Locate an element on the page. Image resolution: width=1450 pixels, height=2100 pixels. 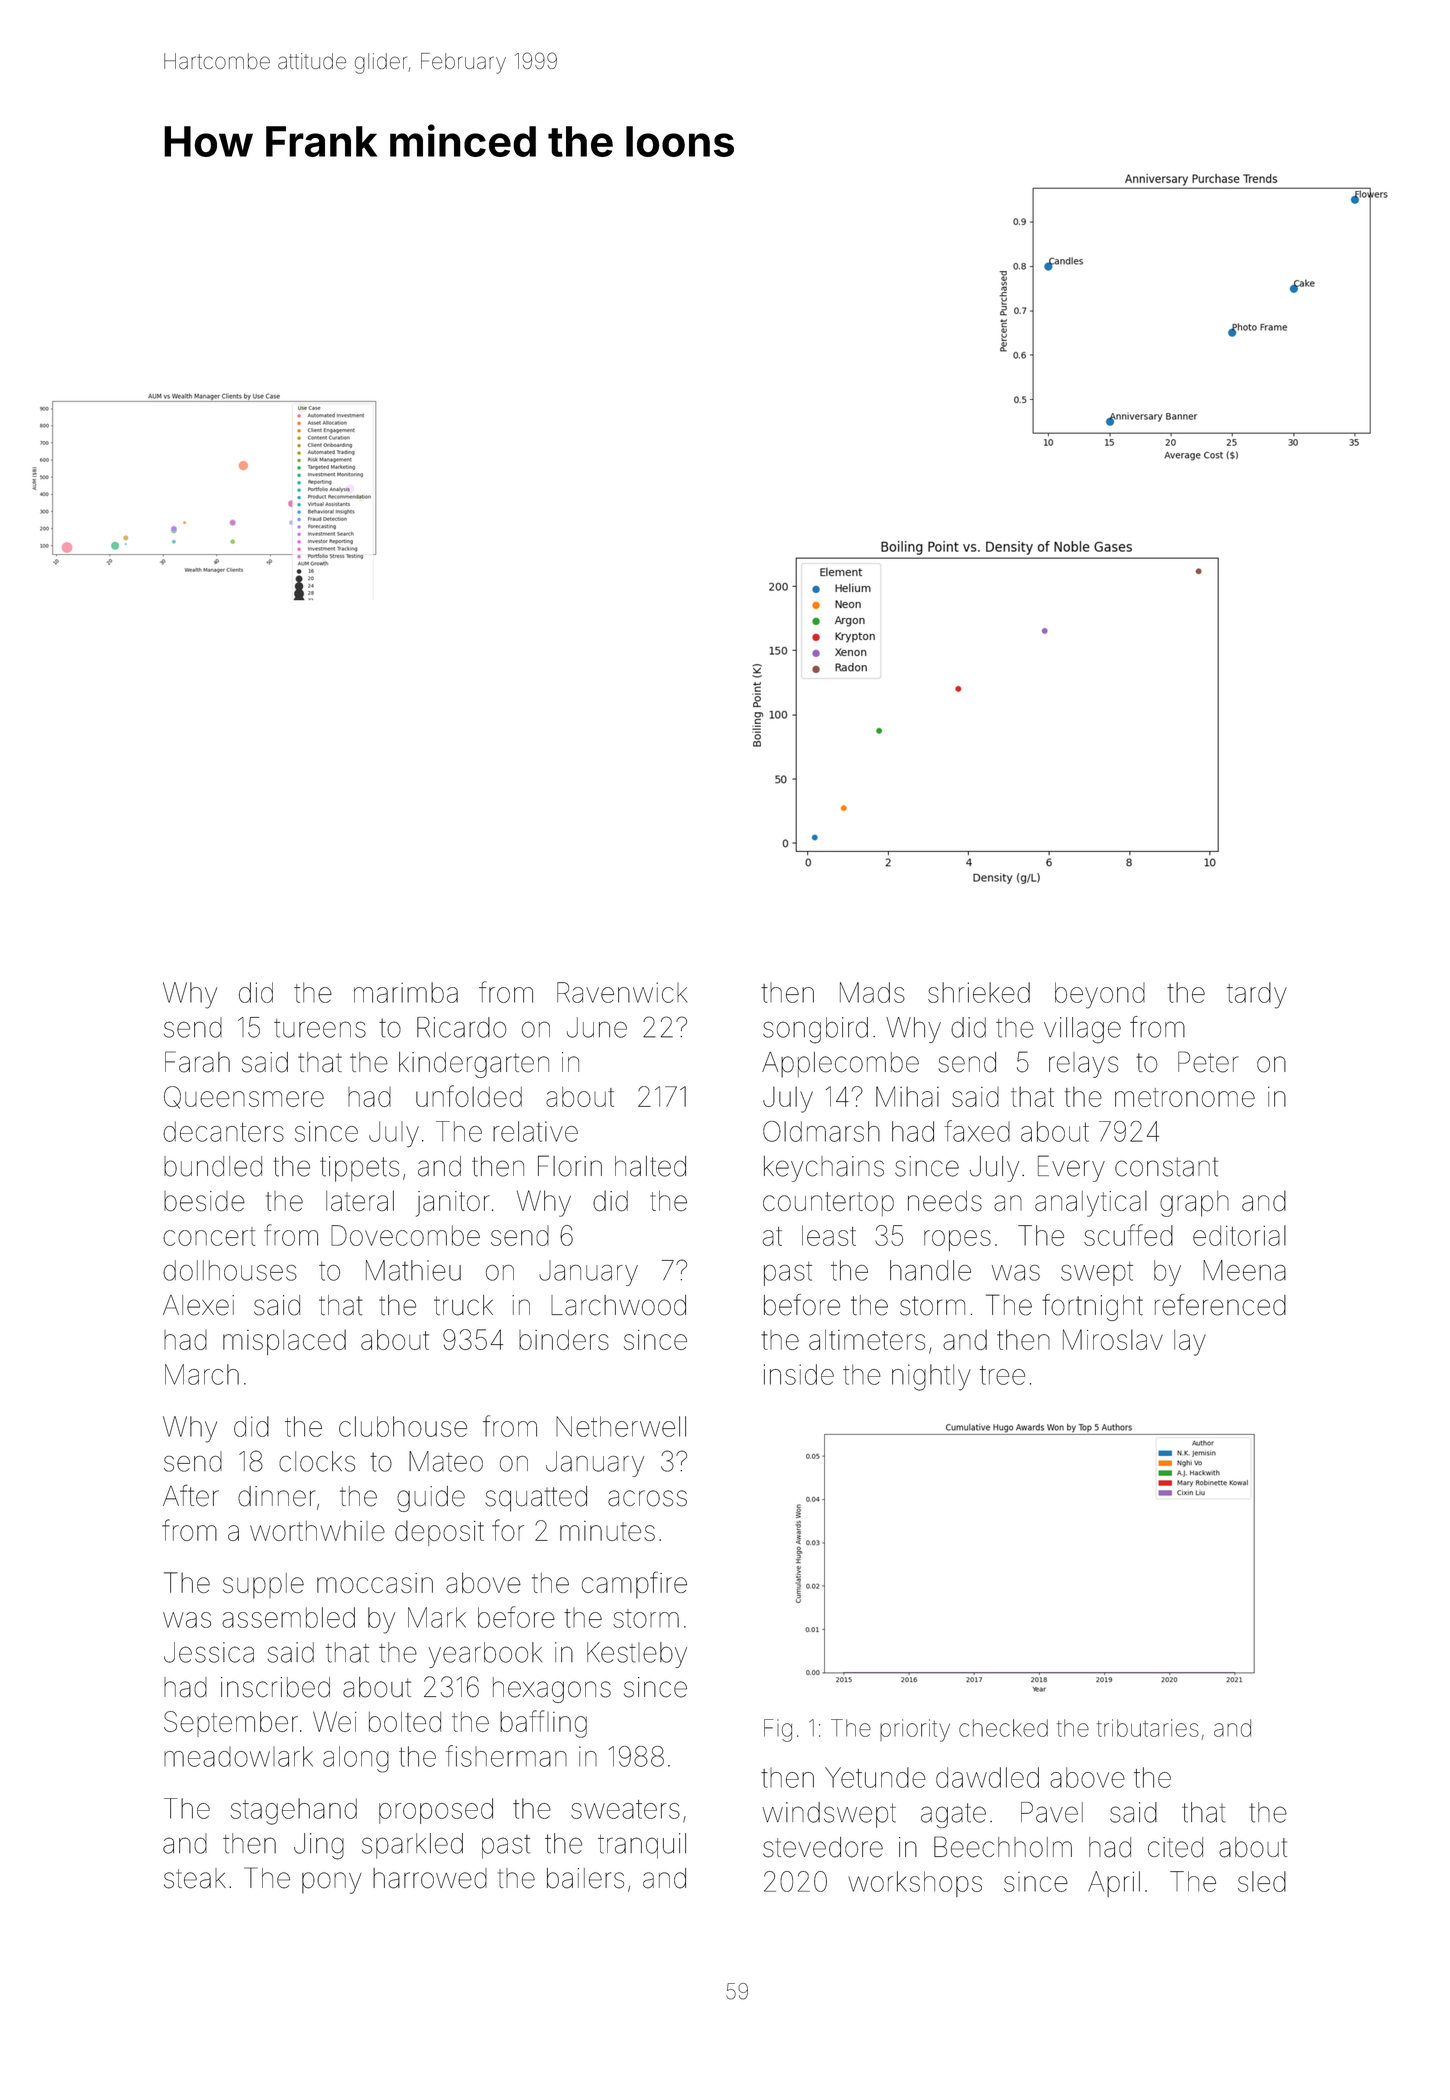
checked is located at coordinates (1003, 1728).
